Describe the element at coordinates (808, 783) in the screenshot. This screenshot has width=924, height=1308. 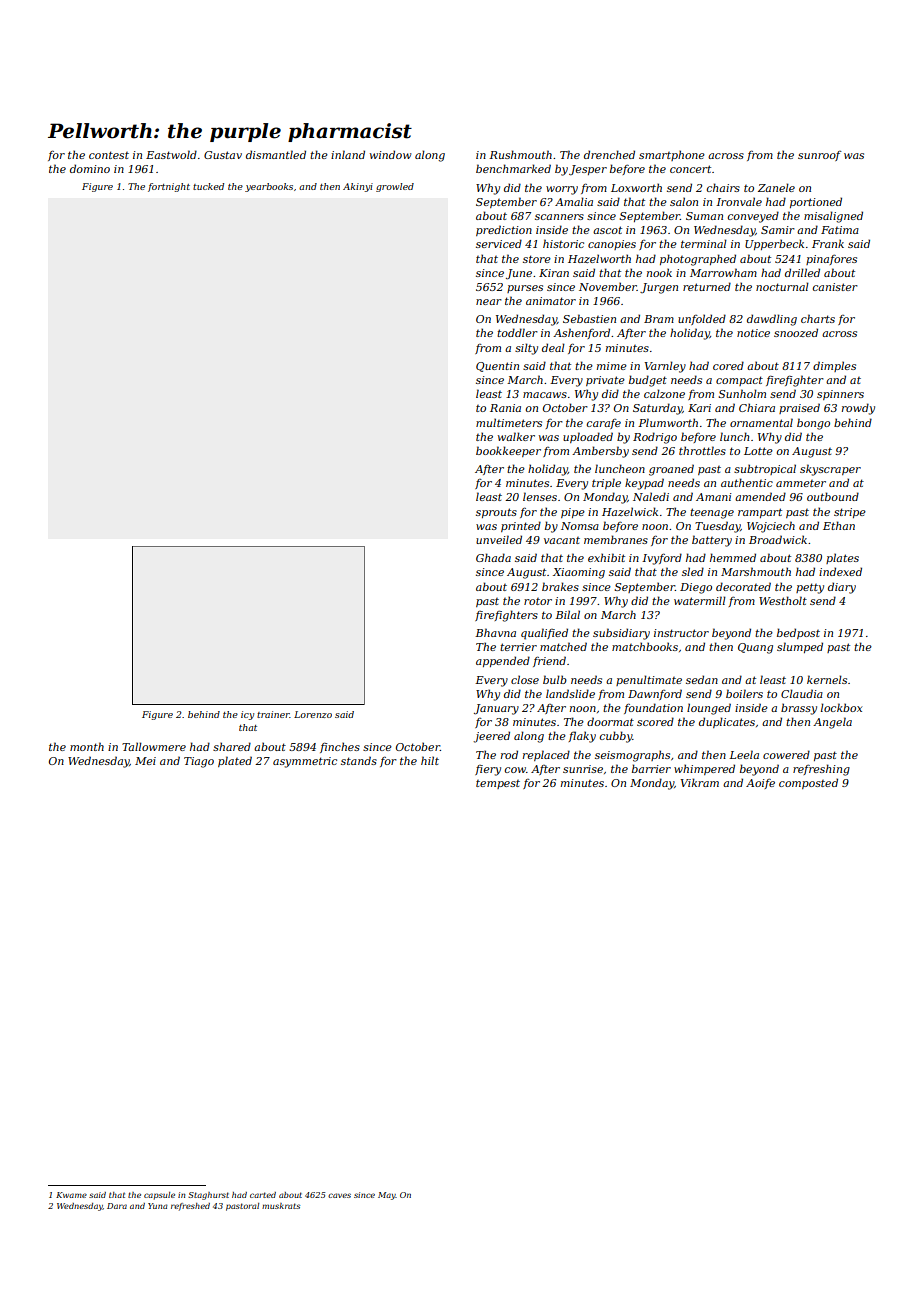
I see `composted` at that location.
